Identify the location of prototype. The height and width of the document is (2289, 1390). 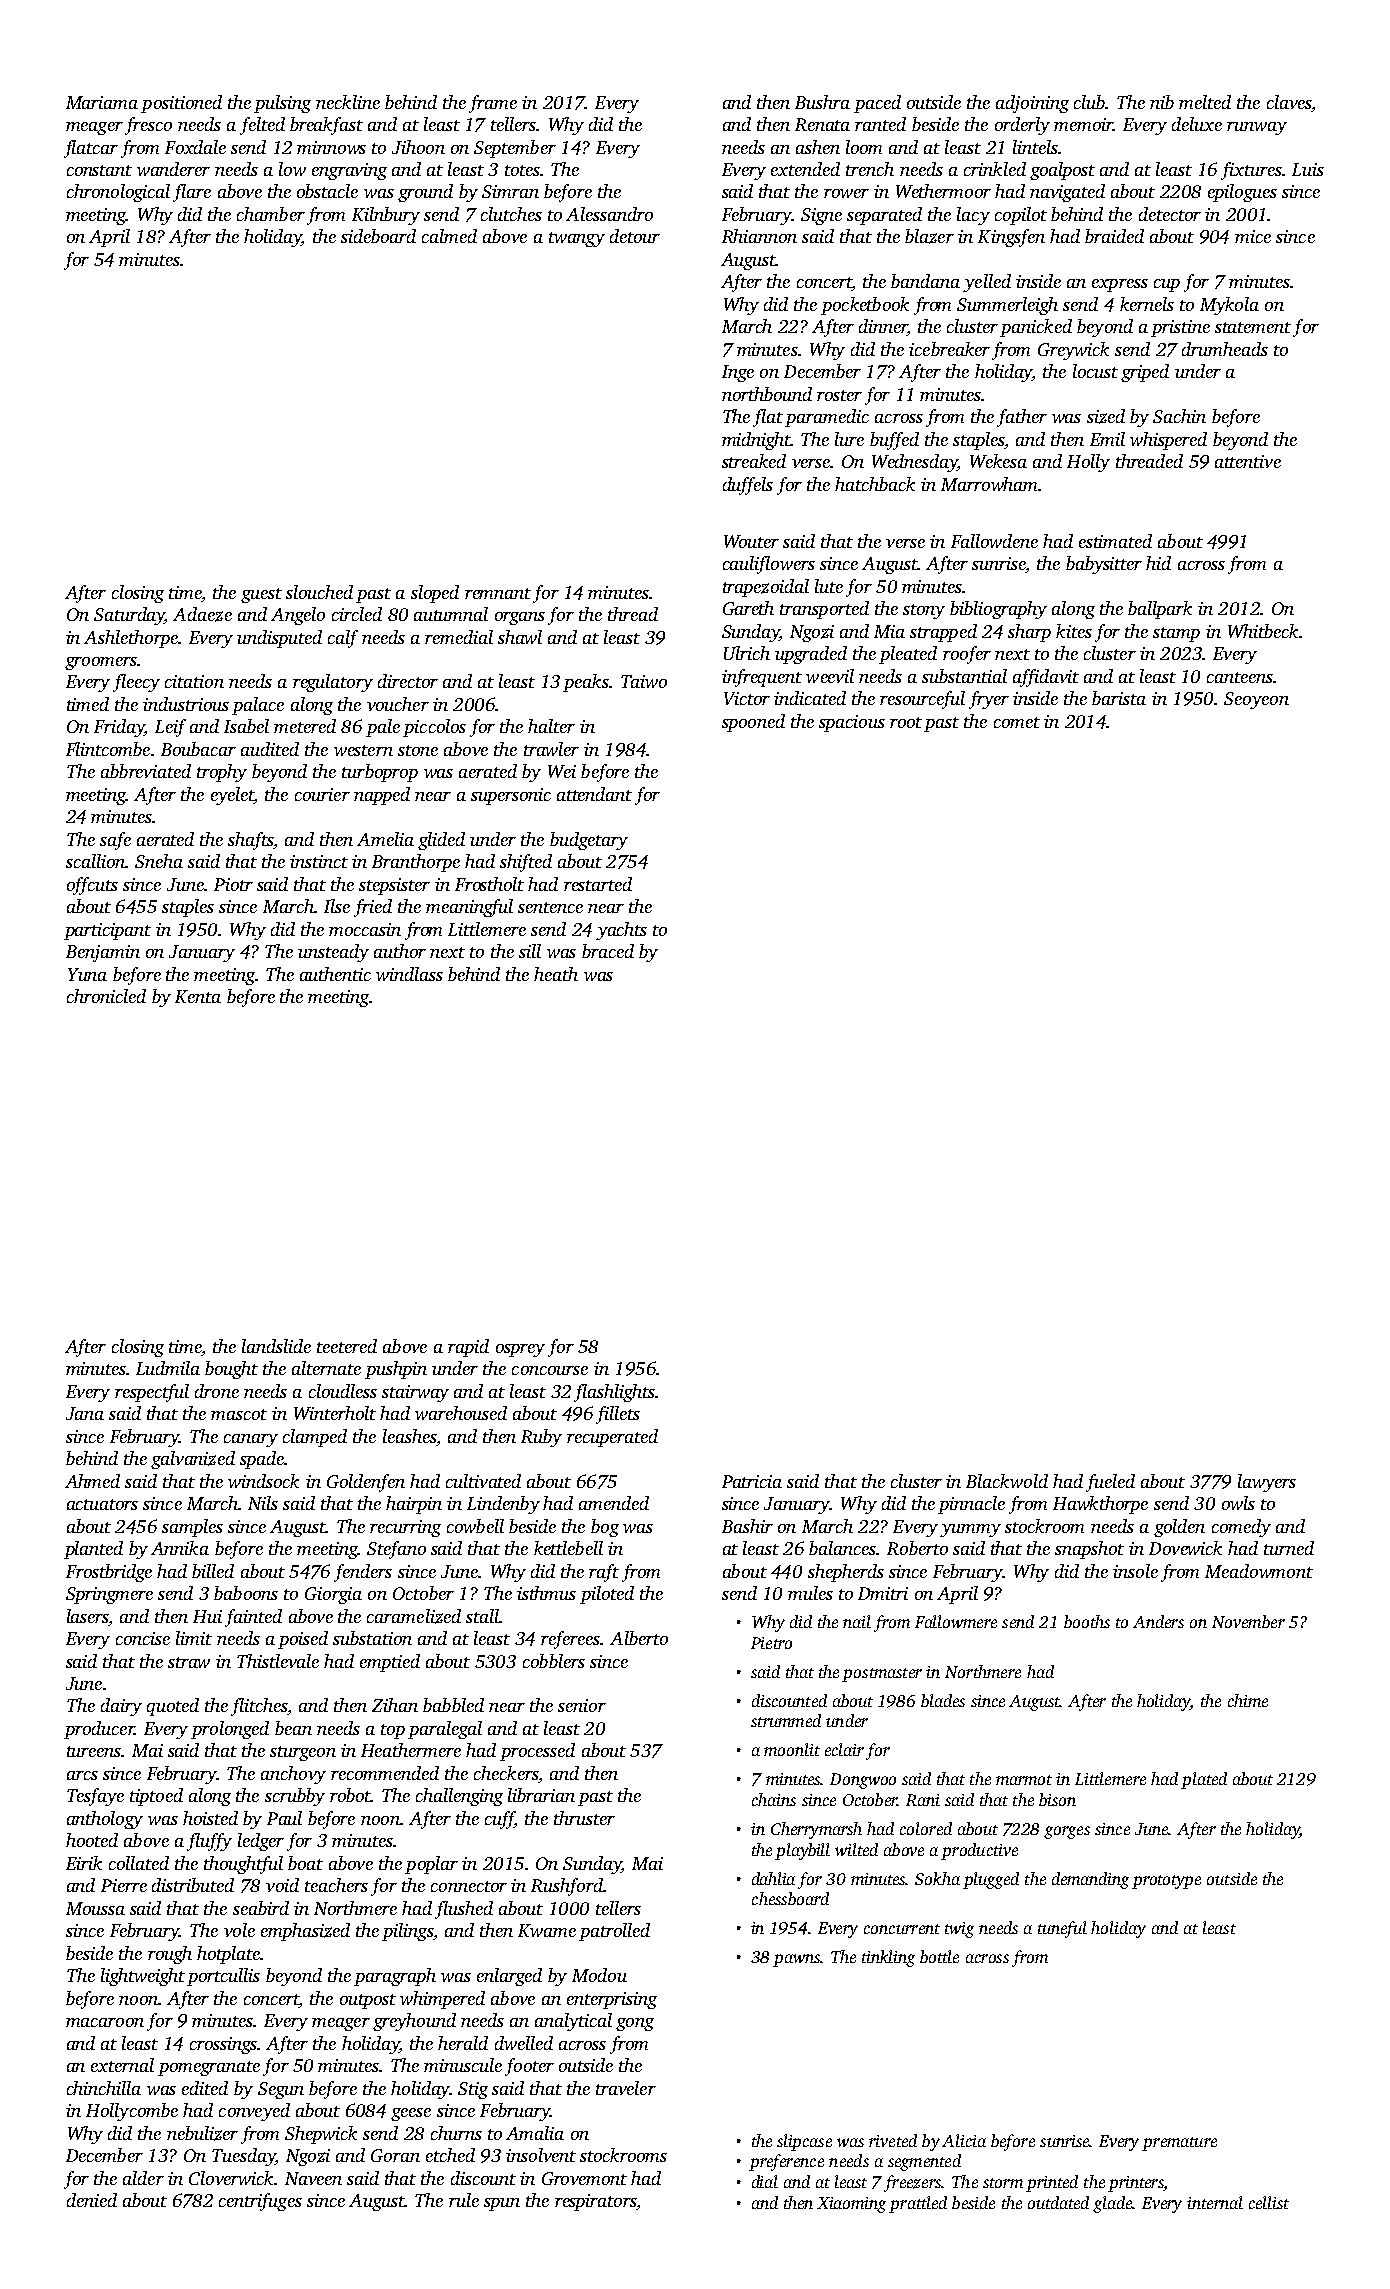
(1166, 1882).
